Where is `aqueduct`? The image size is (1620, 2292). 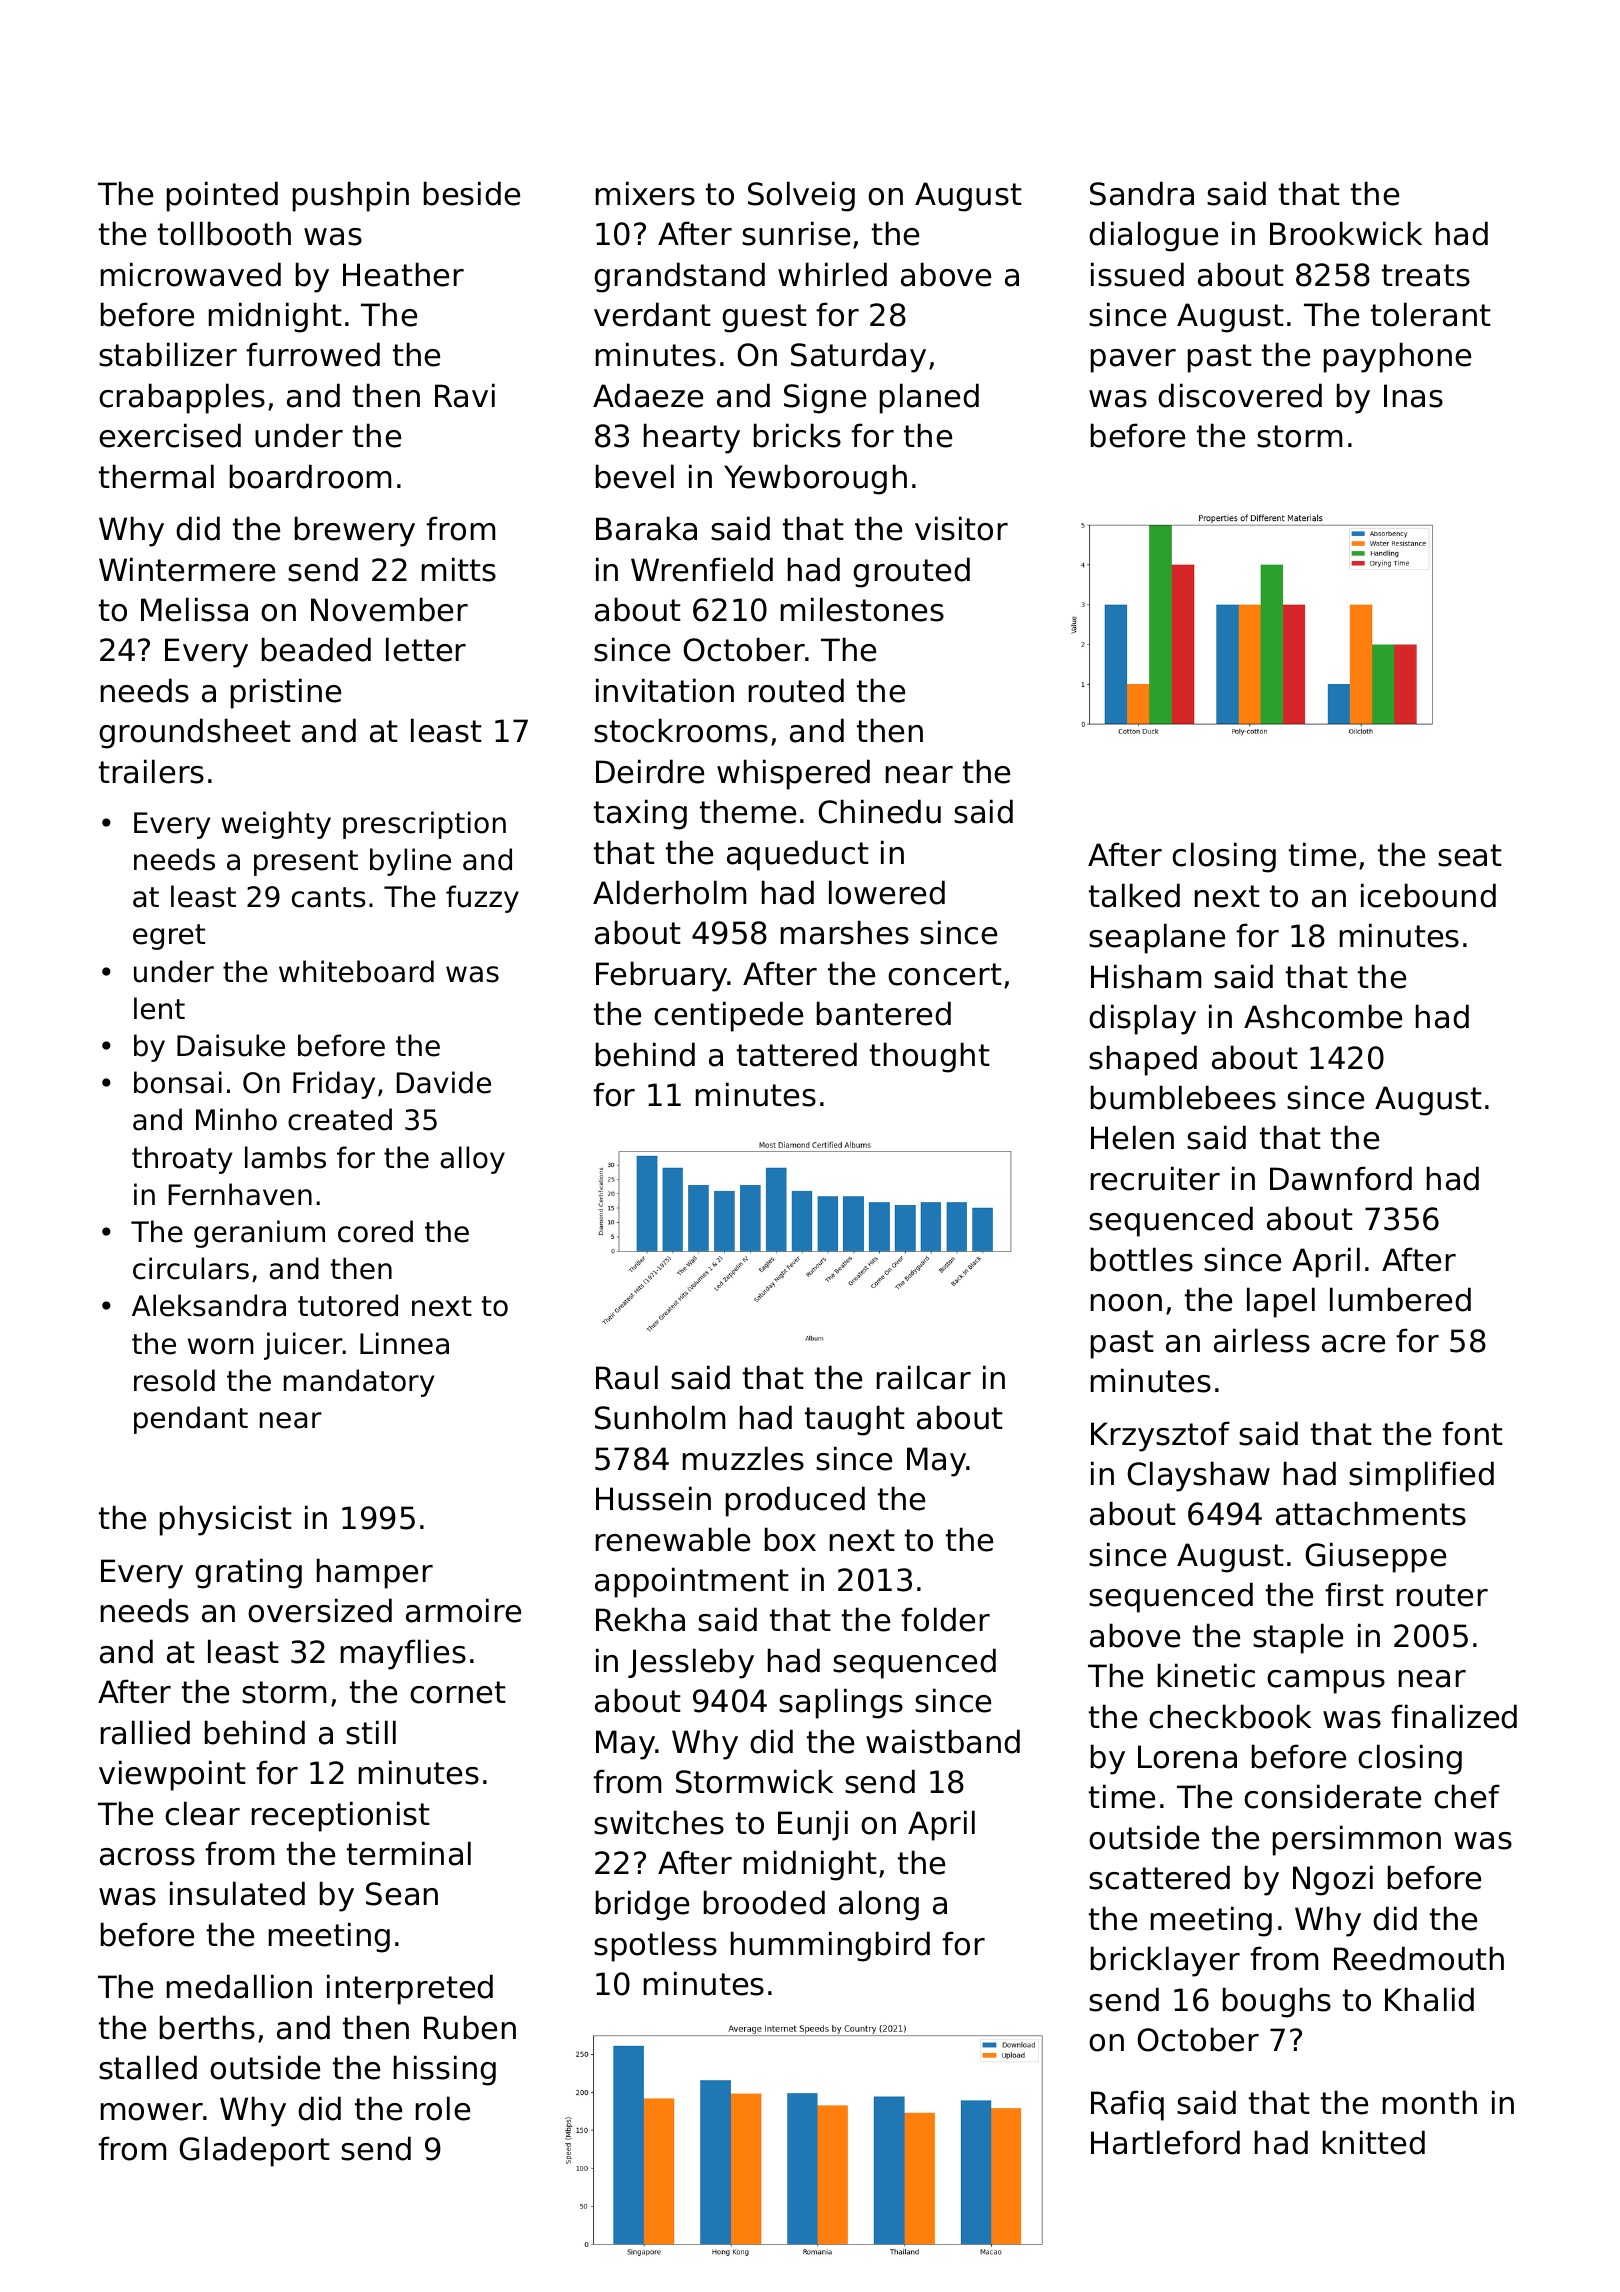 aqueduct is located at coordinates (798, 855).
